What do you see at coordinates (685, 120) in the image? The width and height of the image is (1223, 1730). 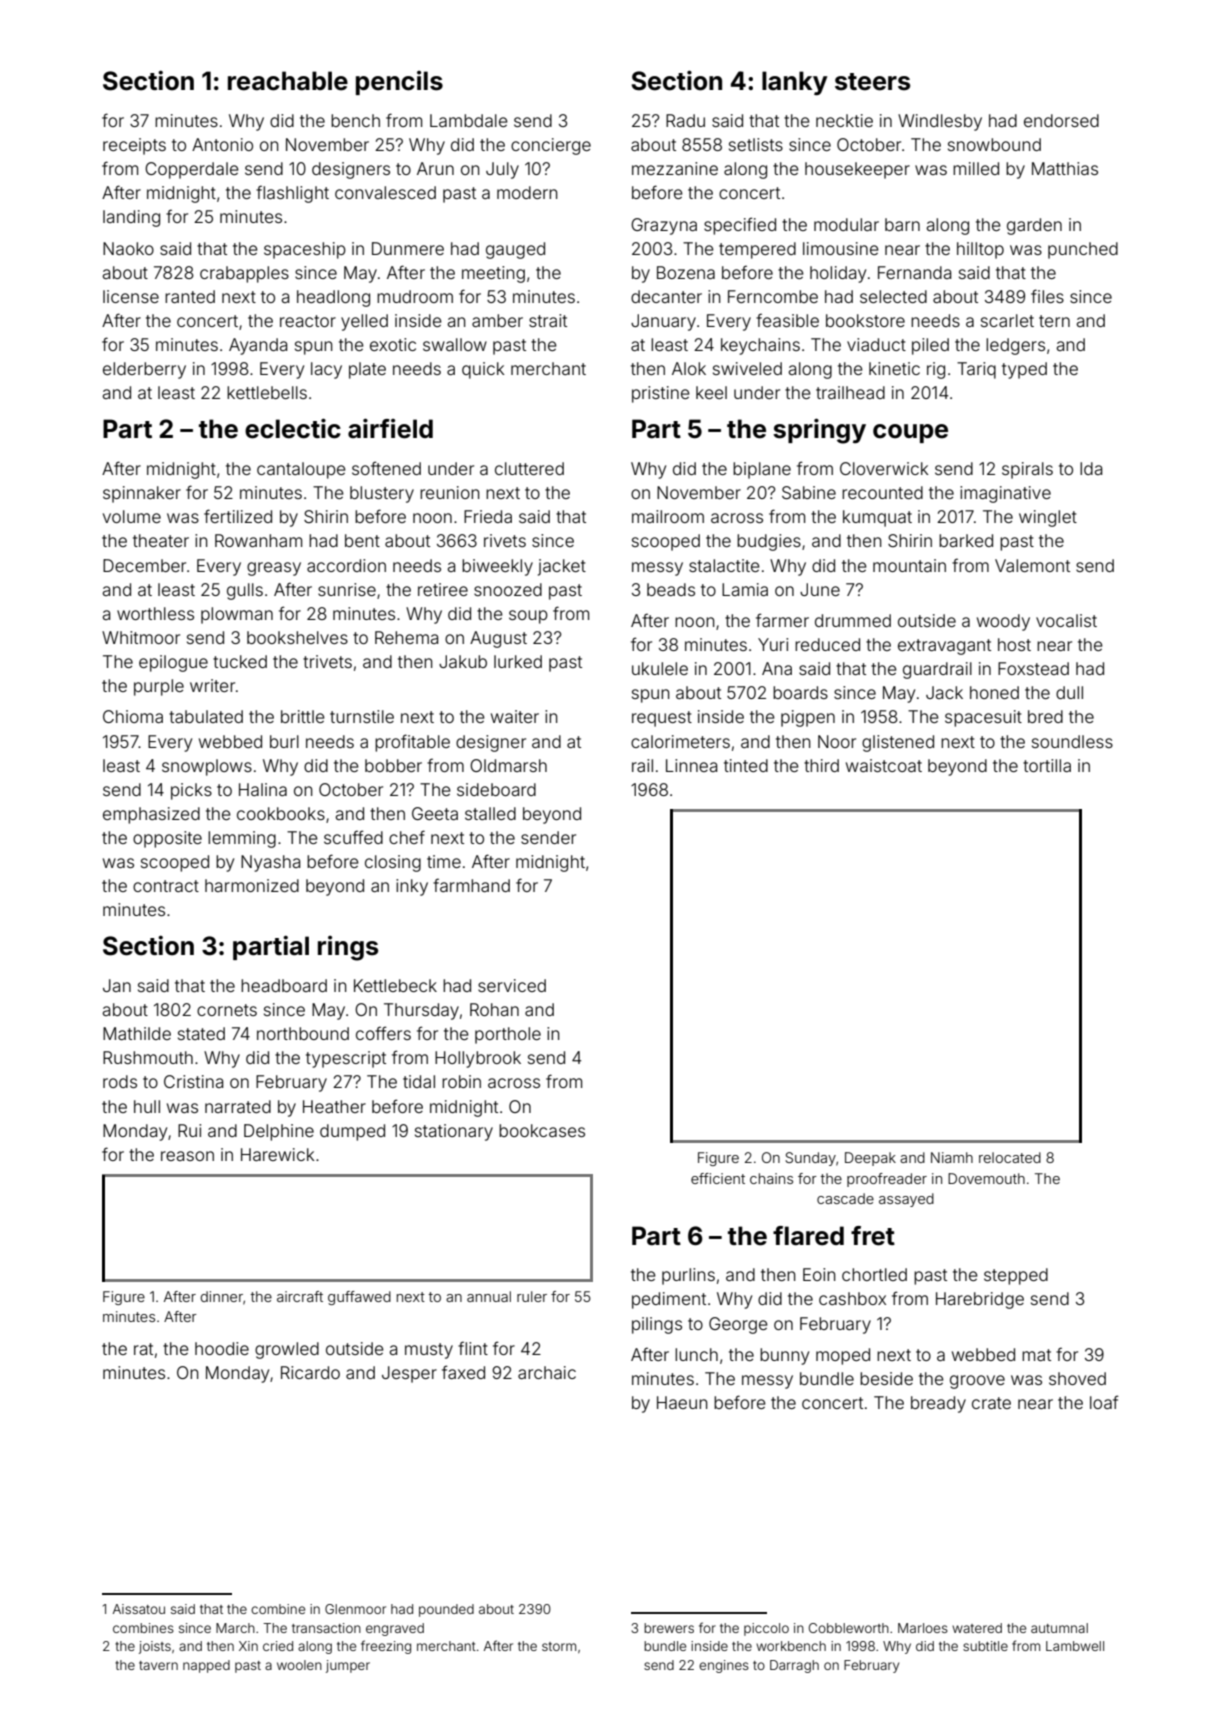 I see `Radu` at bounding box center [685, 120].
